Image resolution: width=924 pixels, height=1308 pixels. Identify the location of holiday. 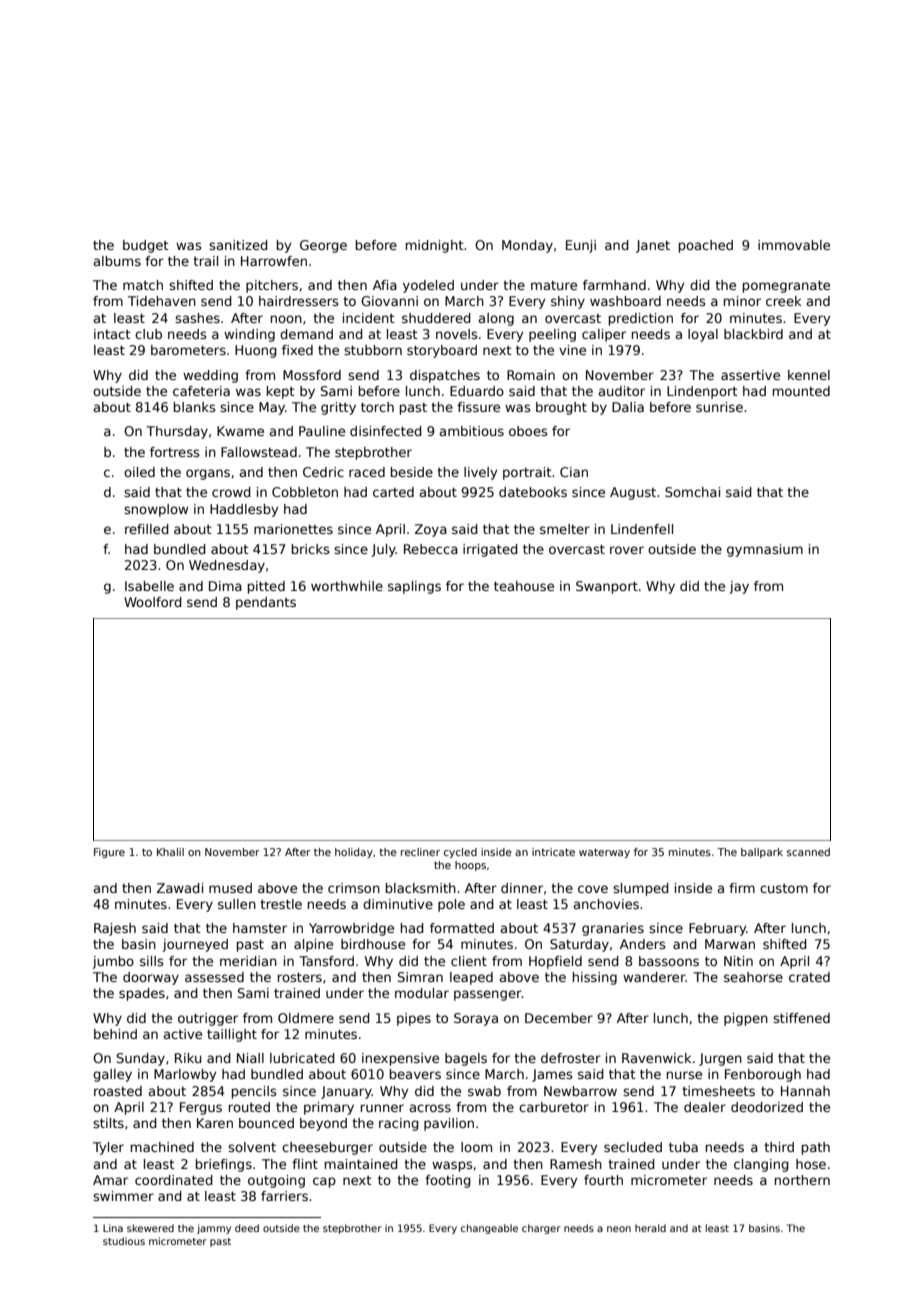
(354, 853).
